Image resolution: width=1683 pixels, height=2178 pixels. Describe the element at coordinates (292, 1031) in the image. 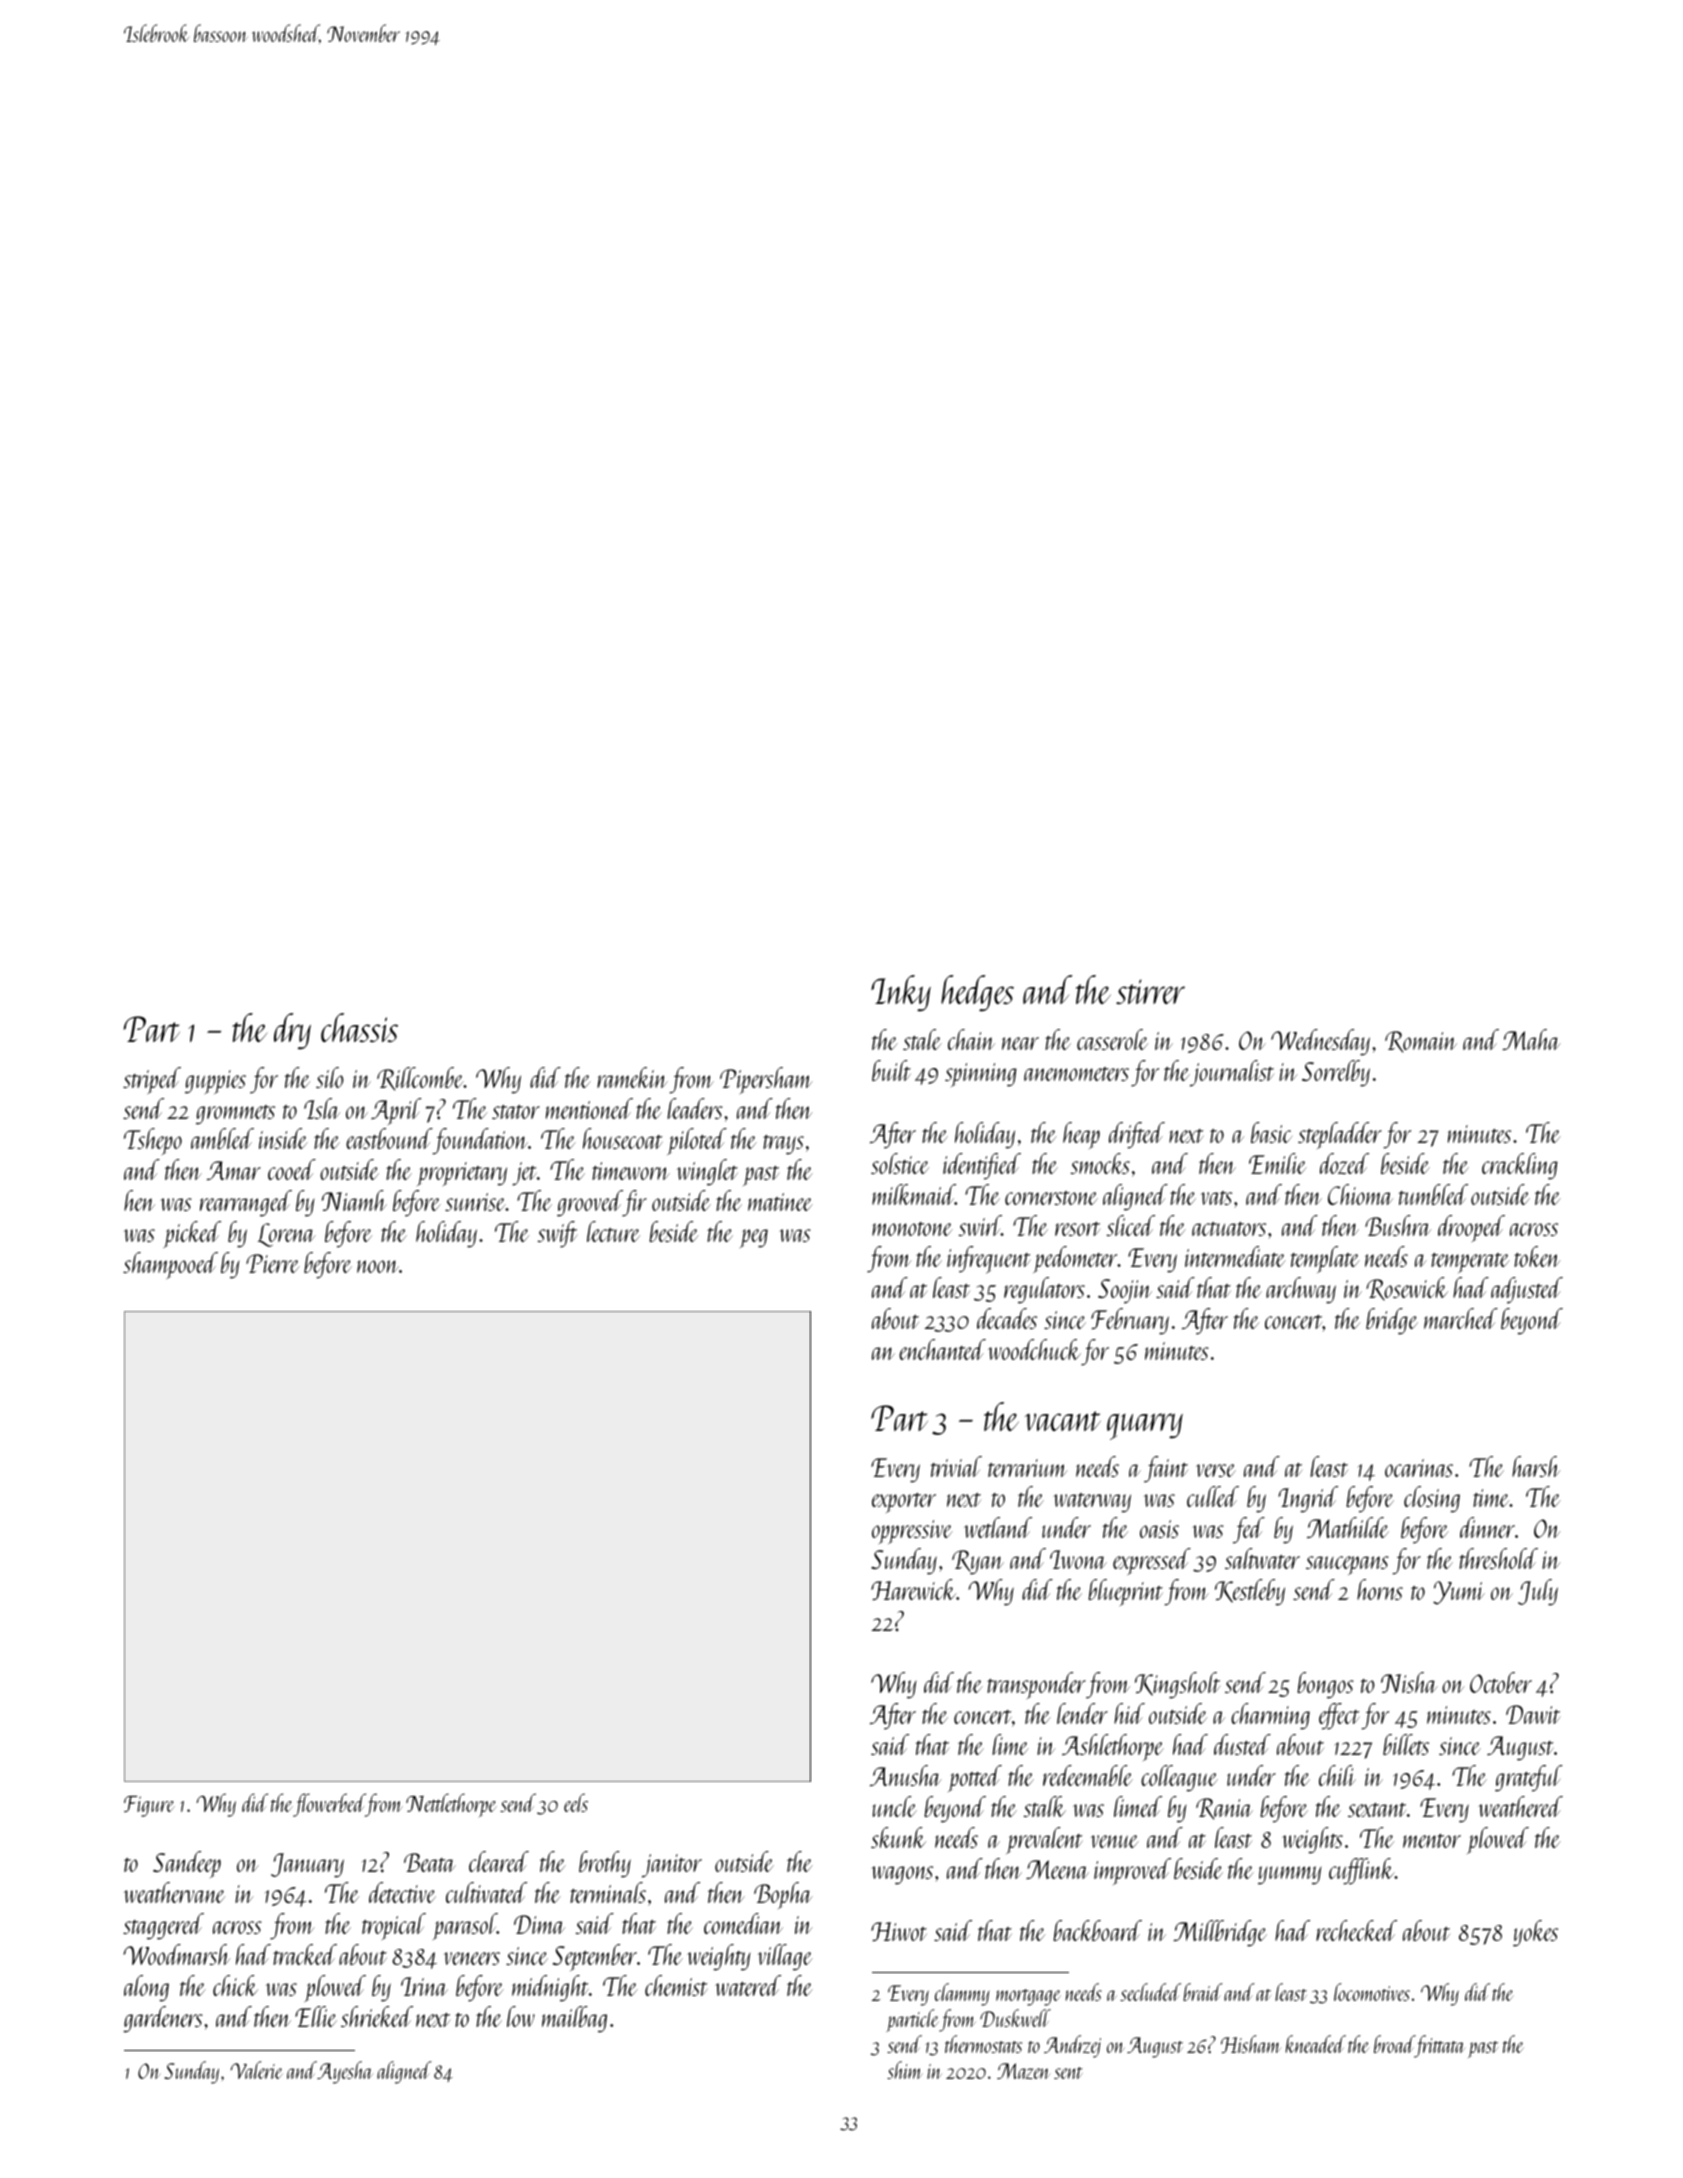

I see `dry` at that location.
